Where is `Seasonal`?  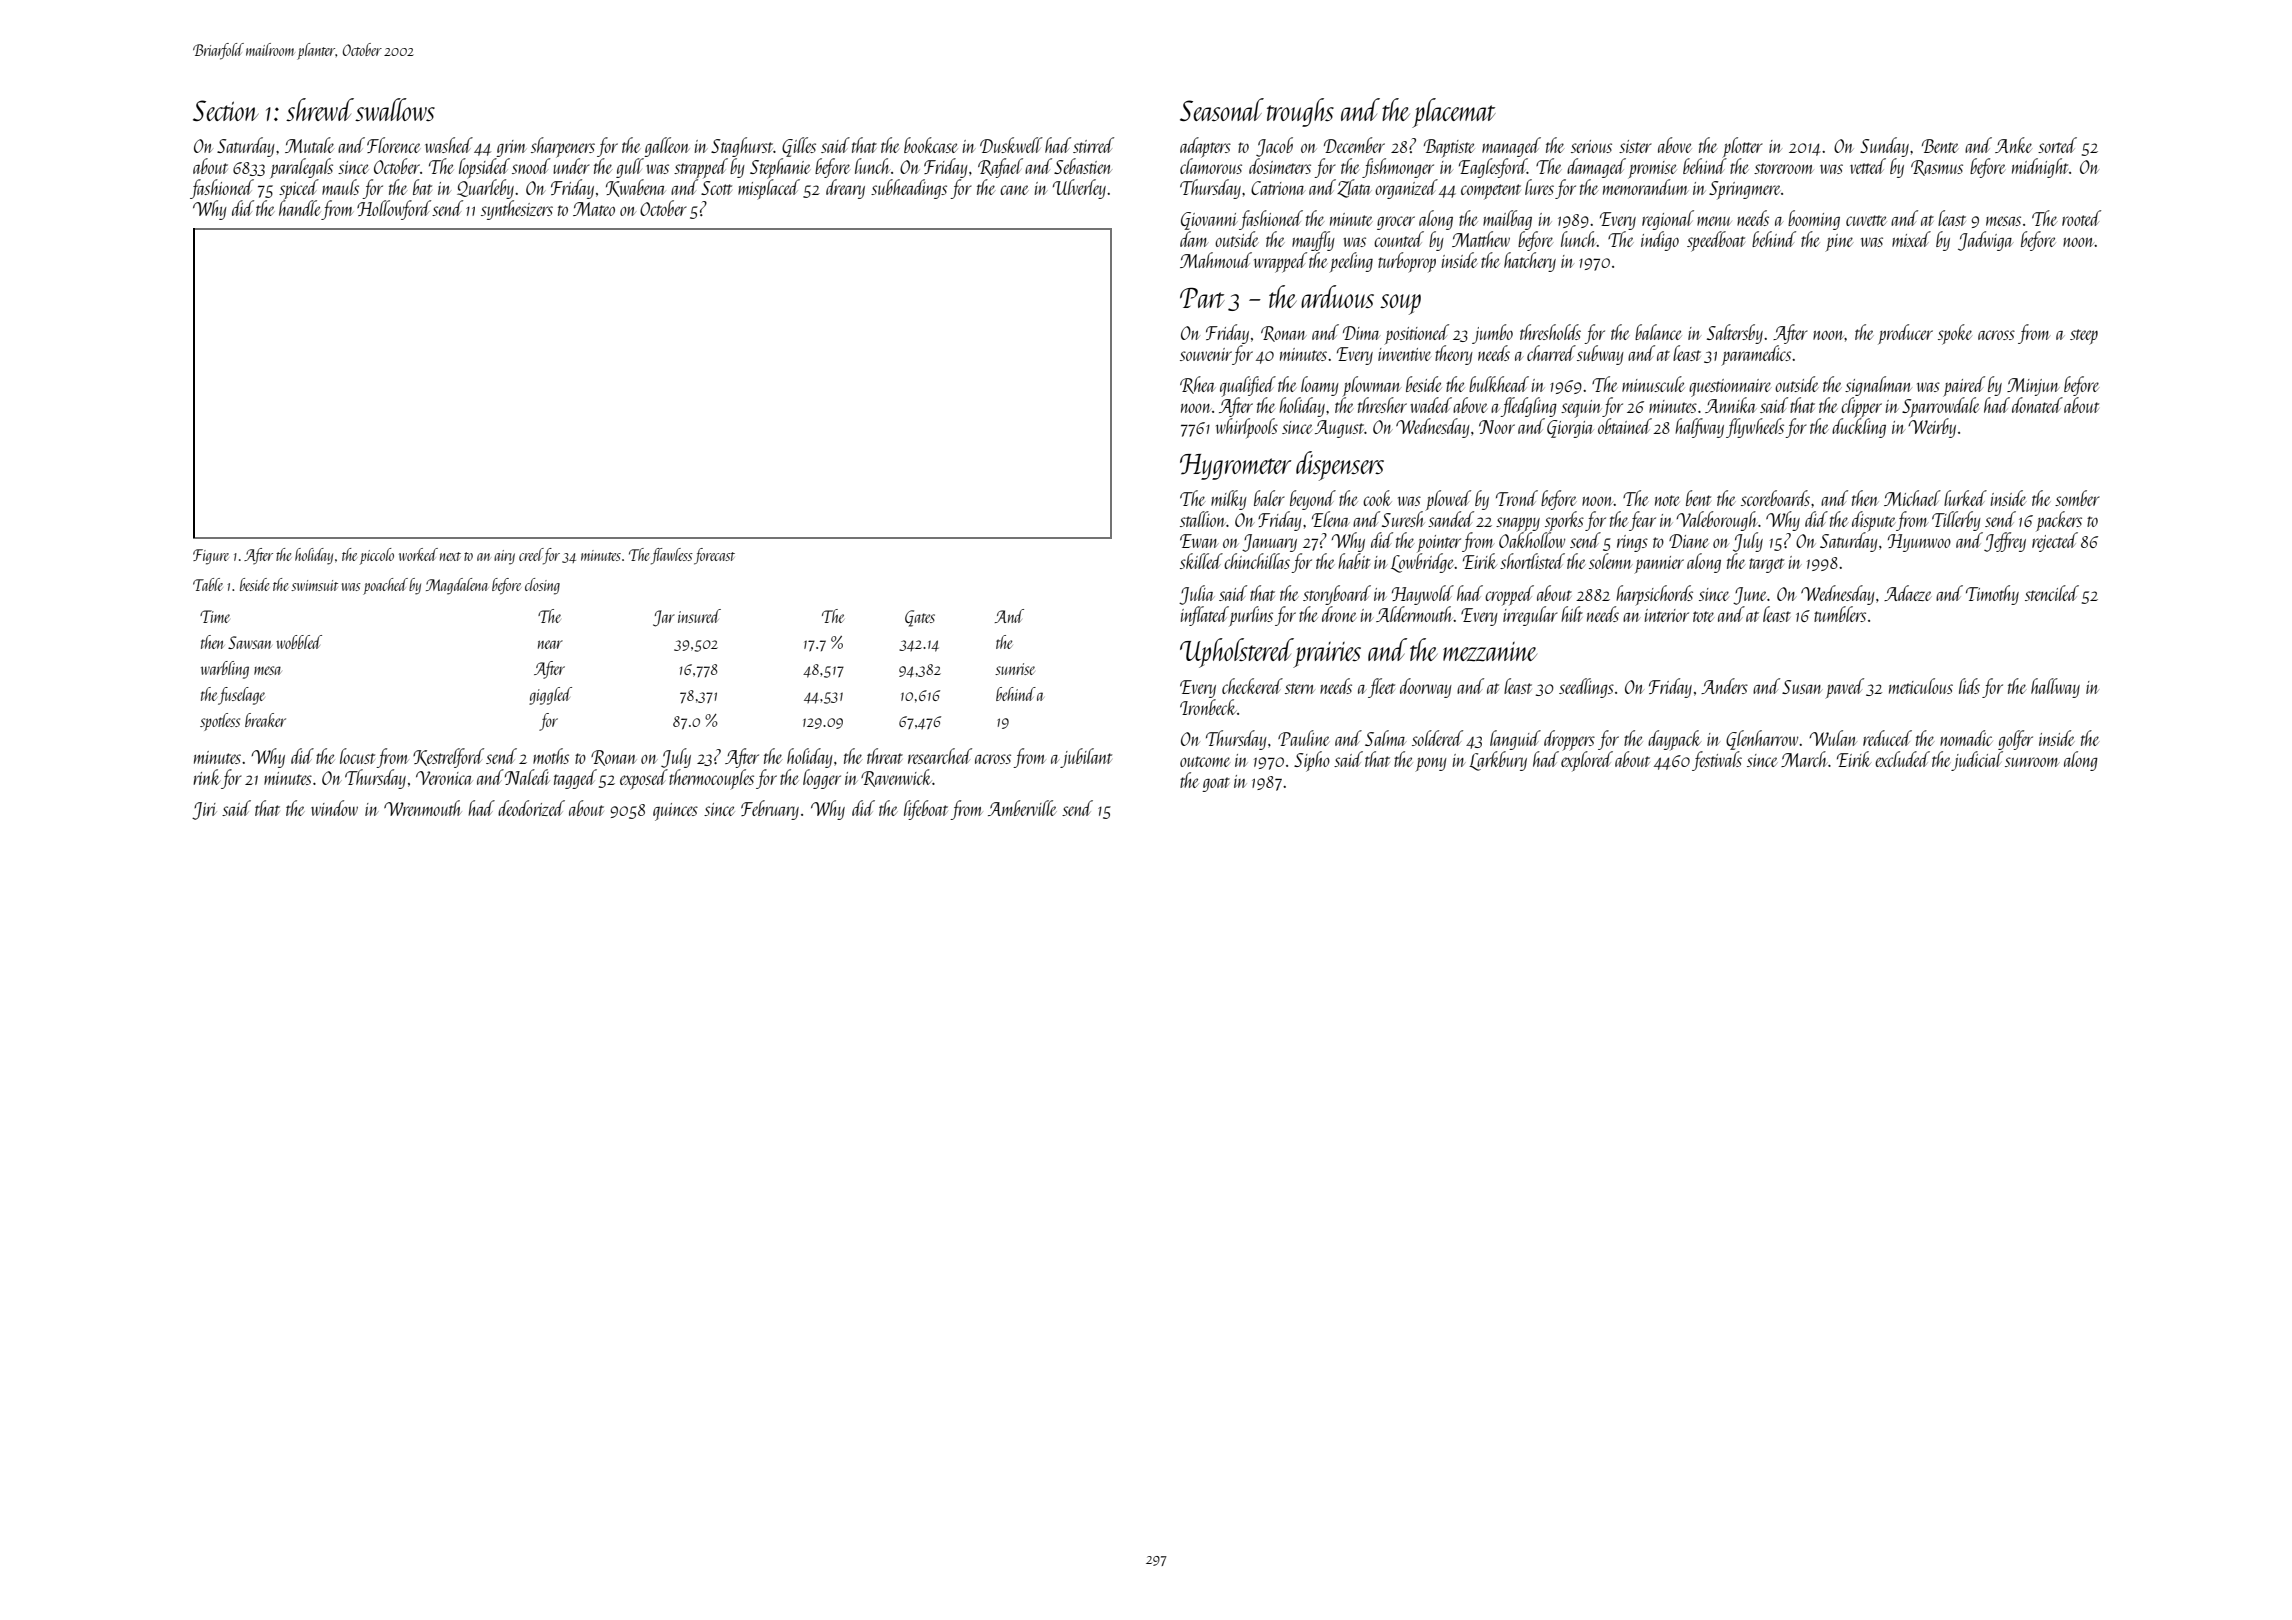
Seasonal is located at coordinates (1222, 109).
